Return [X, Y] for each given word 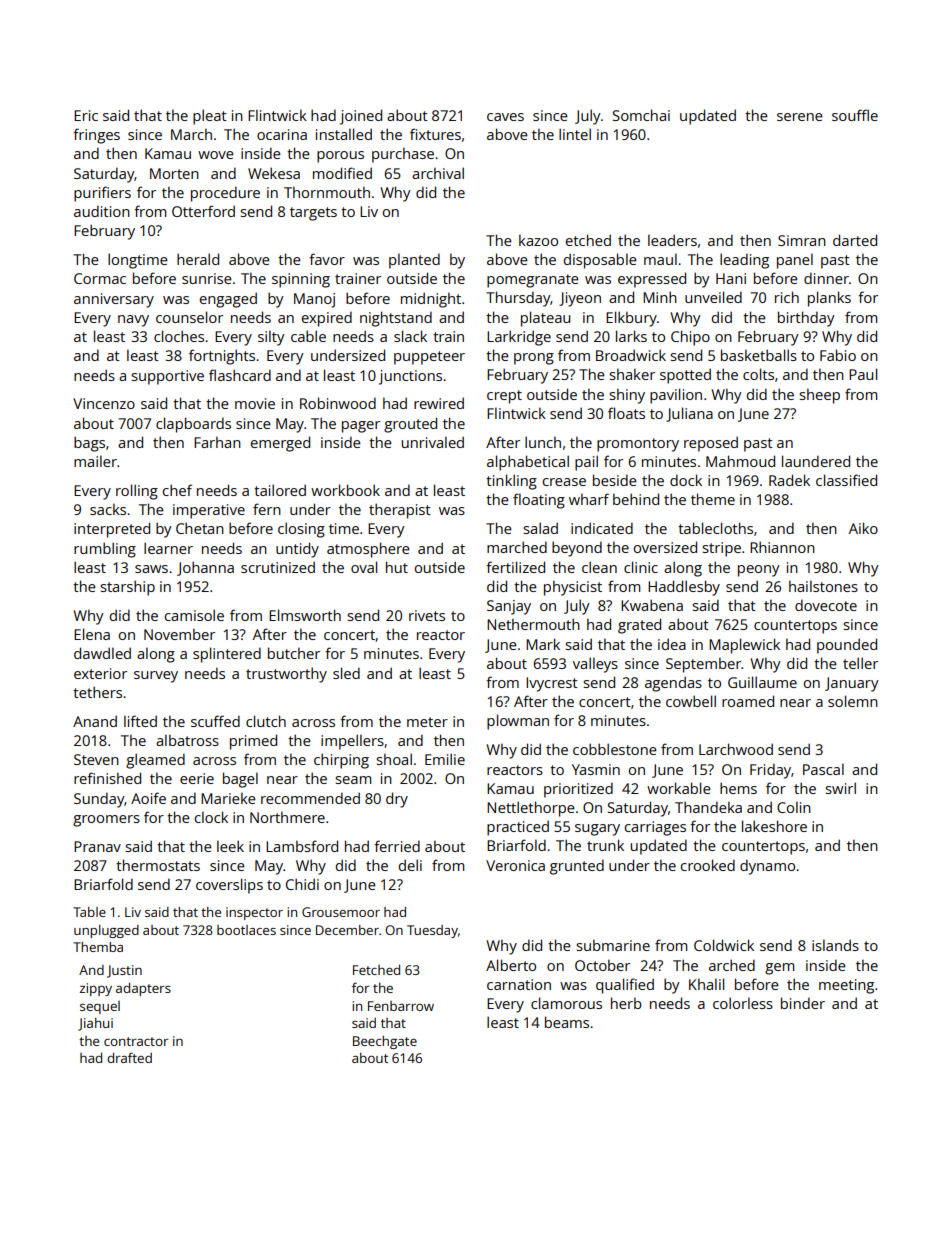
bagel [240, 780]
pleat [210, 117]
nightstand [396, 319]
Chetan [200, 528]
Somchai [641, 115]
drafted [129, 1057]
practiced [518, 828]
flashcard [240, 375]
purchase [403, 155]
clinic [641, 567]
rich [787, 297]
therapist [400, 511]
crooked [708, 865]
